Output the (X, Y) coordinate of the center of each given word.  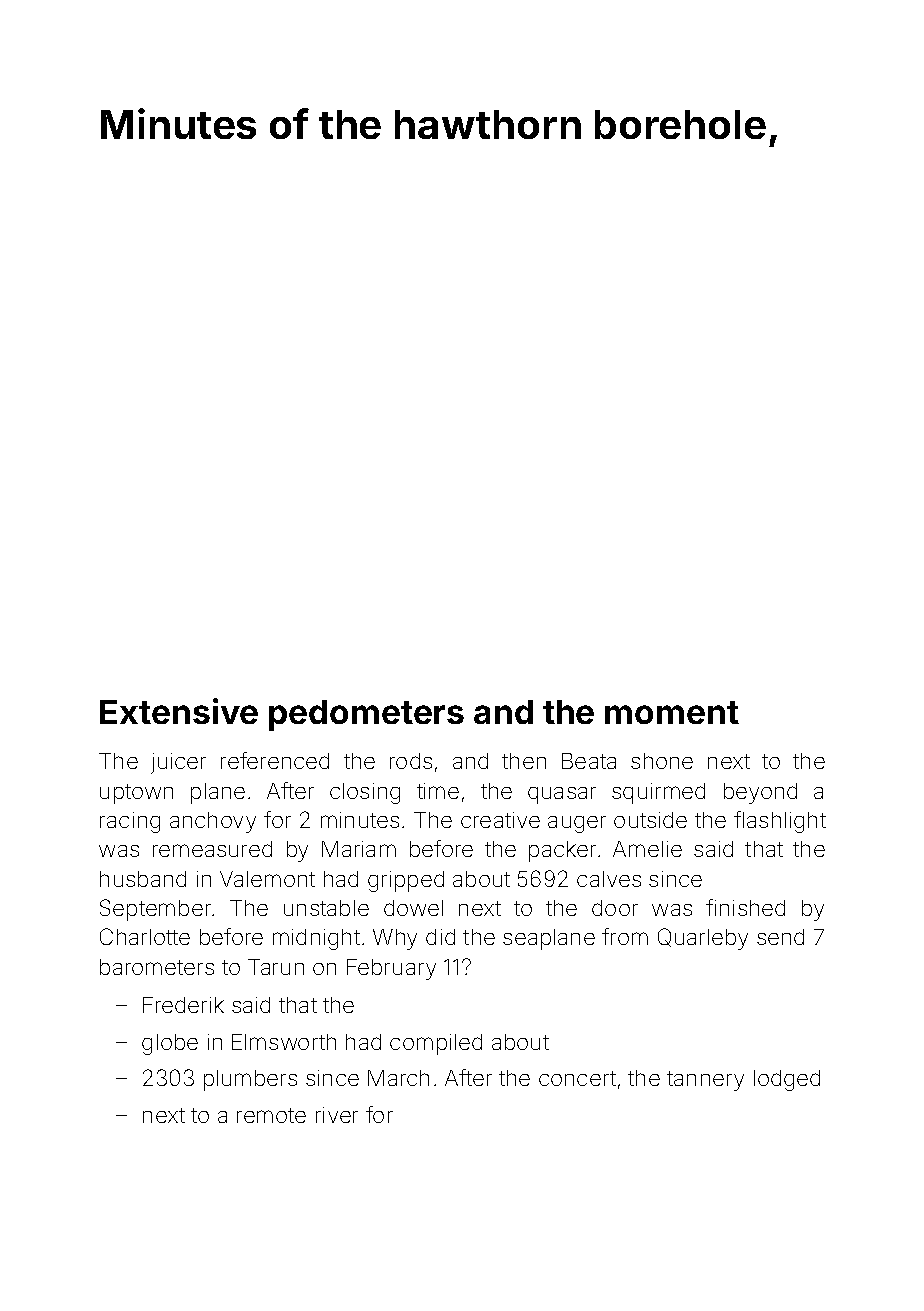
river (337, 1115)
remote (271, 1115)
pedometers (366, 715)
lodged (787, 1080)
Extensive (179, 711)
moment (672, 712)
